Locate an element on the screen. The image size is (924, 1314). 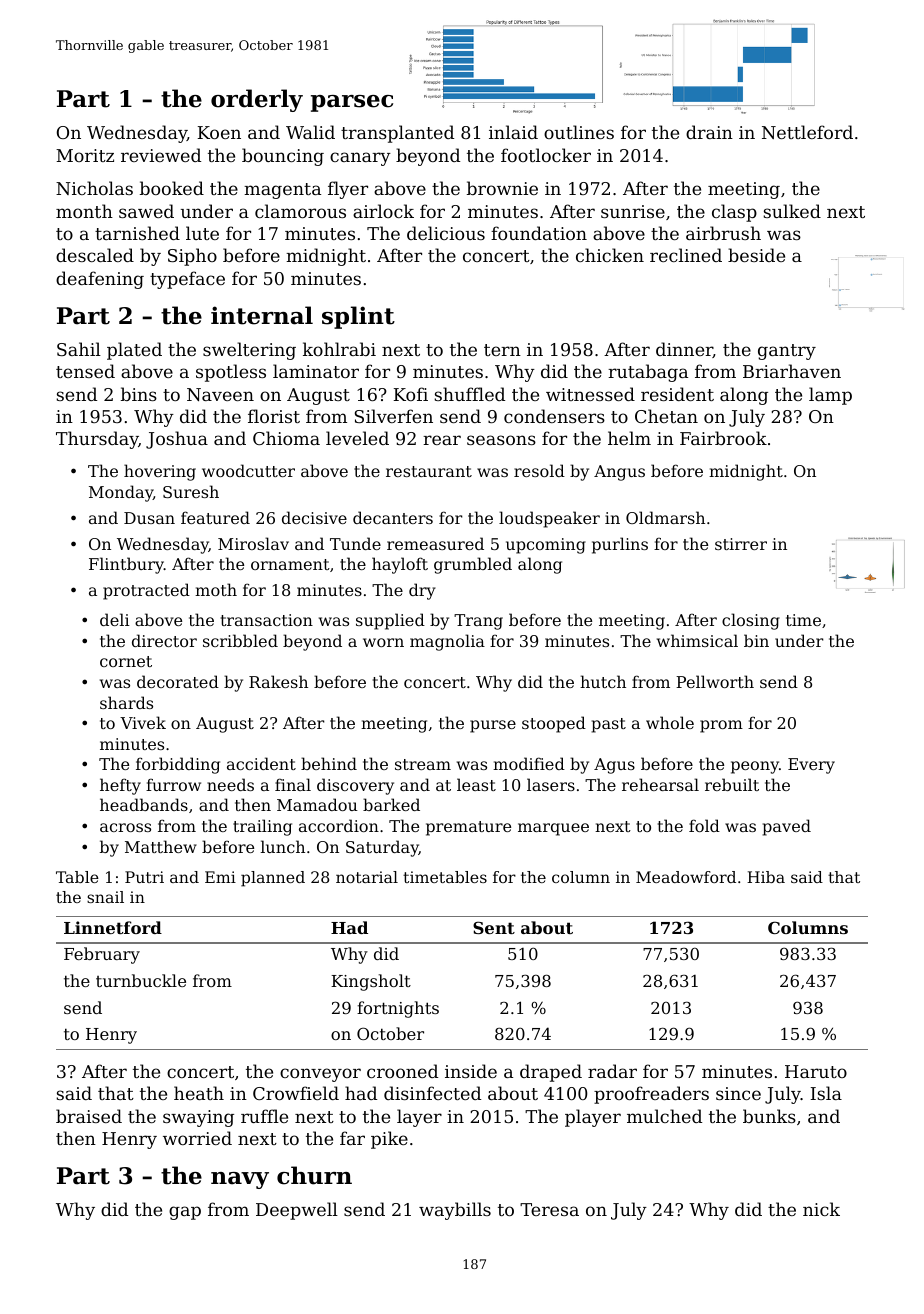
draped is located at coordinates (551, 1073).
